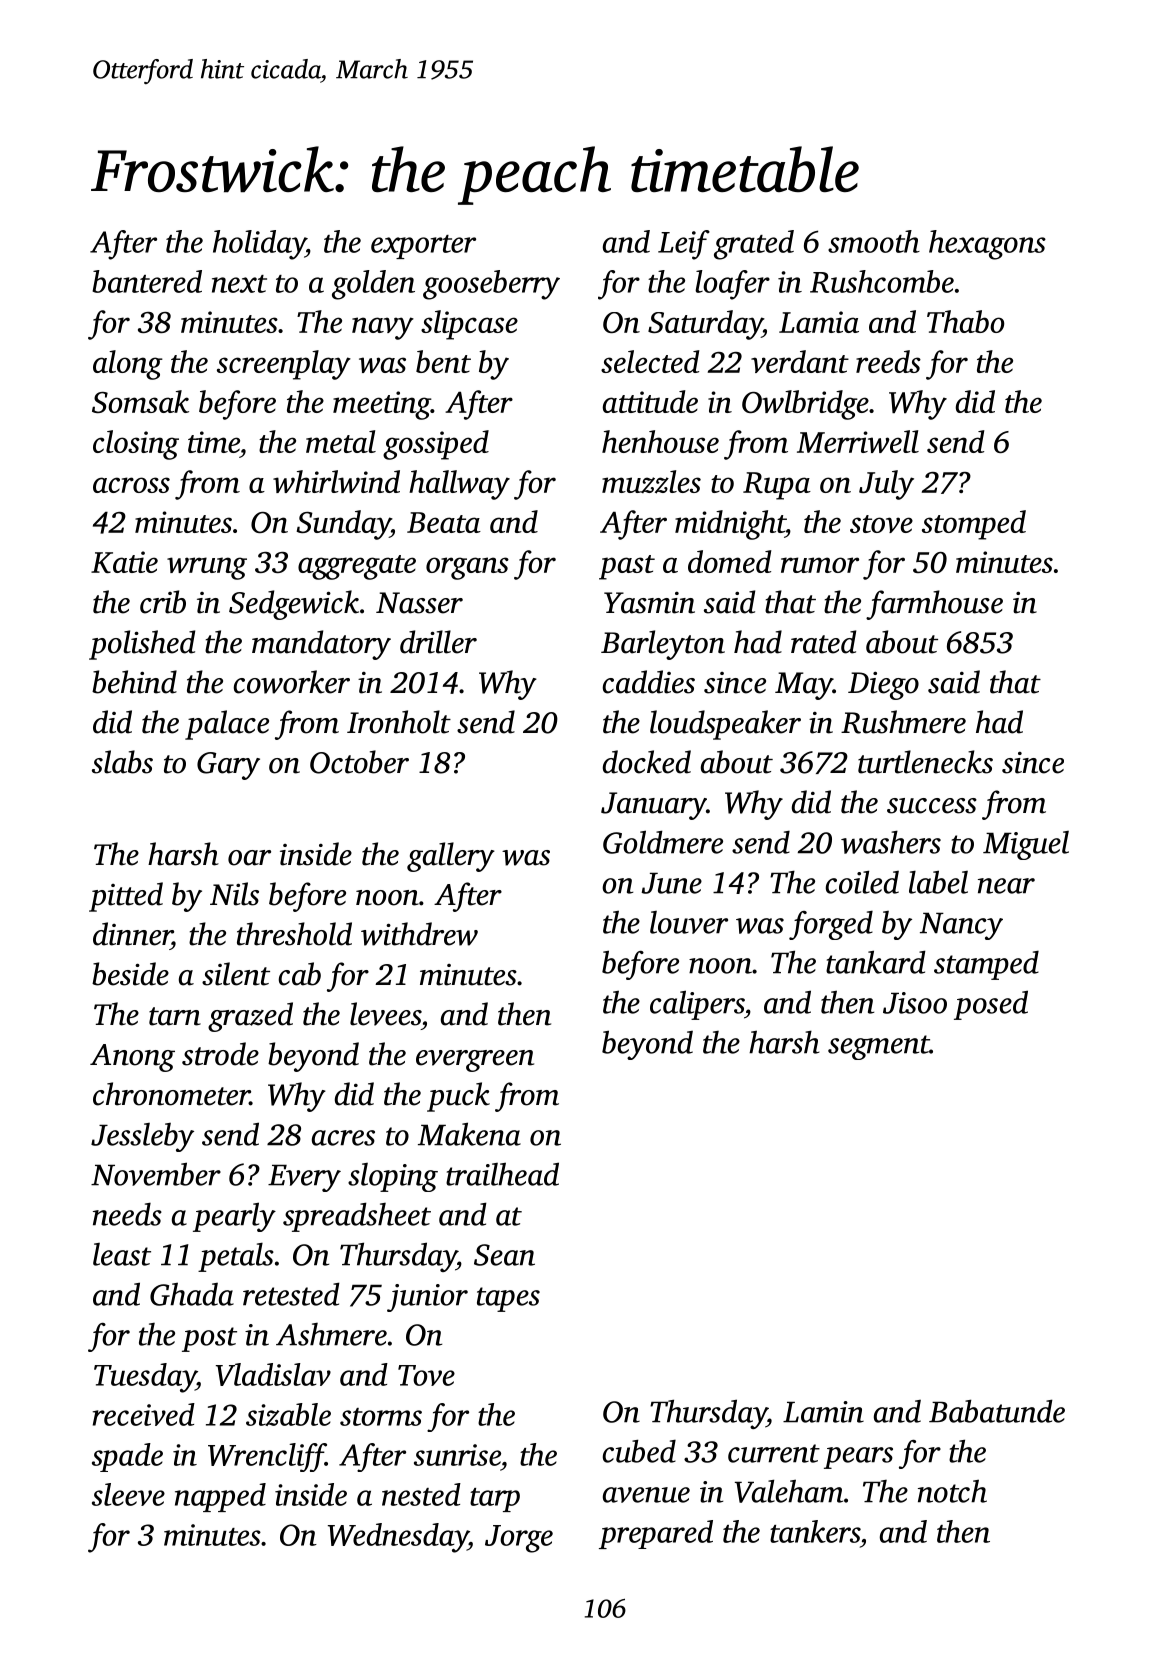 The image size is (1165, 1654). I want to click on grazed, so click(250, 1017).
